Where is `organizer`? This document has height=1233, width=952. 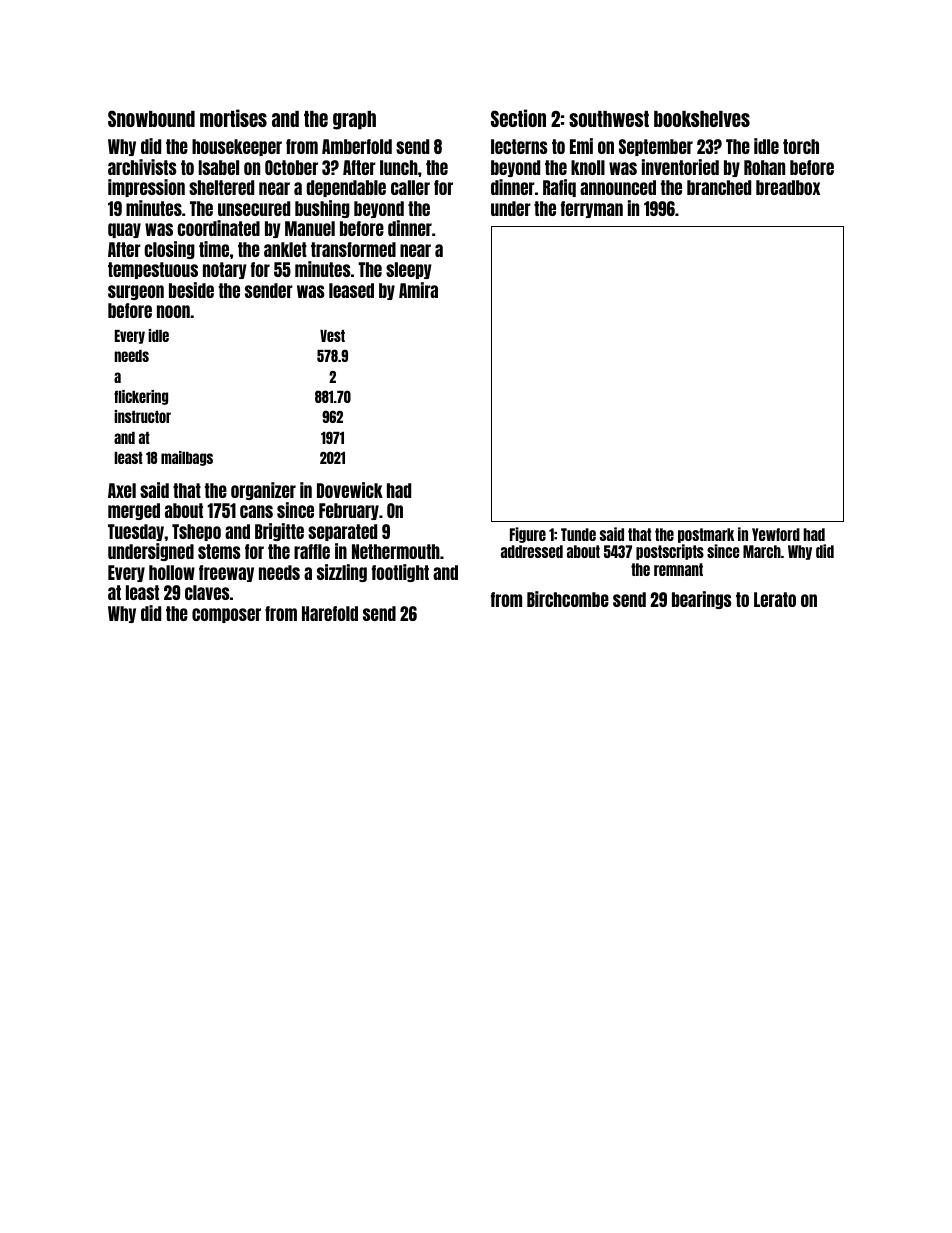 organizer is located at coordinates (263, 491).
